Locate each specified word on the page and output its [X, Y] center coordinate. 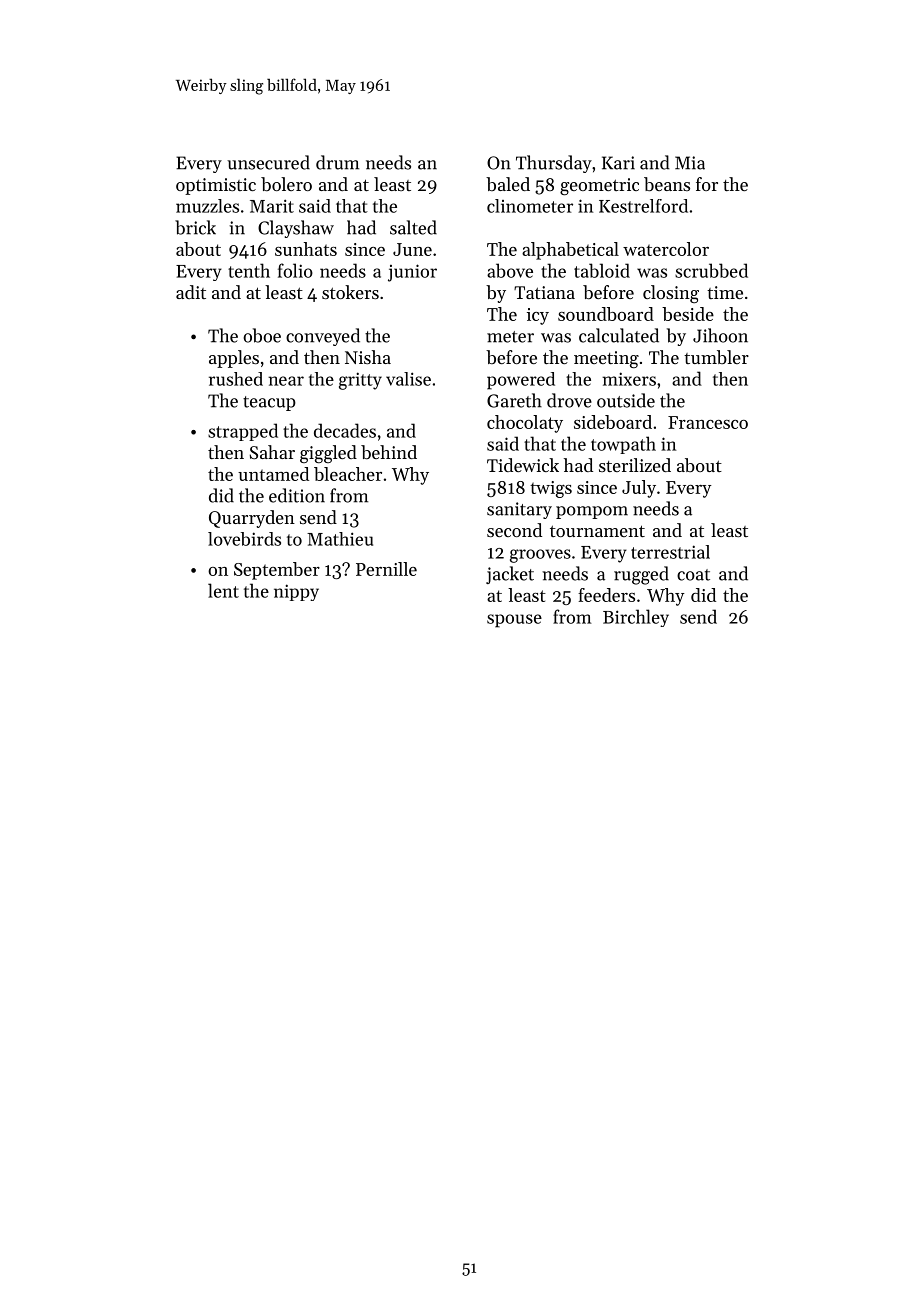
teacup [269, 403]
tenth [249, 270]
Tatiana [544, 292]
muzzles [207, 206]
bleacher [348, 474]
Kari [618, 163]
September [277, 571]
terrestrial [670, 552]
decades [345, 430]
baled [508, 184]
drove [569, 400]
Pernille [386, 569]
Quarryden [252, 519]
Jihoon [720, 335]
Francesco [708, 422]
